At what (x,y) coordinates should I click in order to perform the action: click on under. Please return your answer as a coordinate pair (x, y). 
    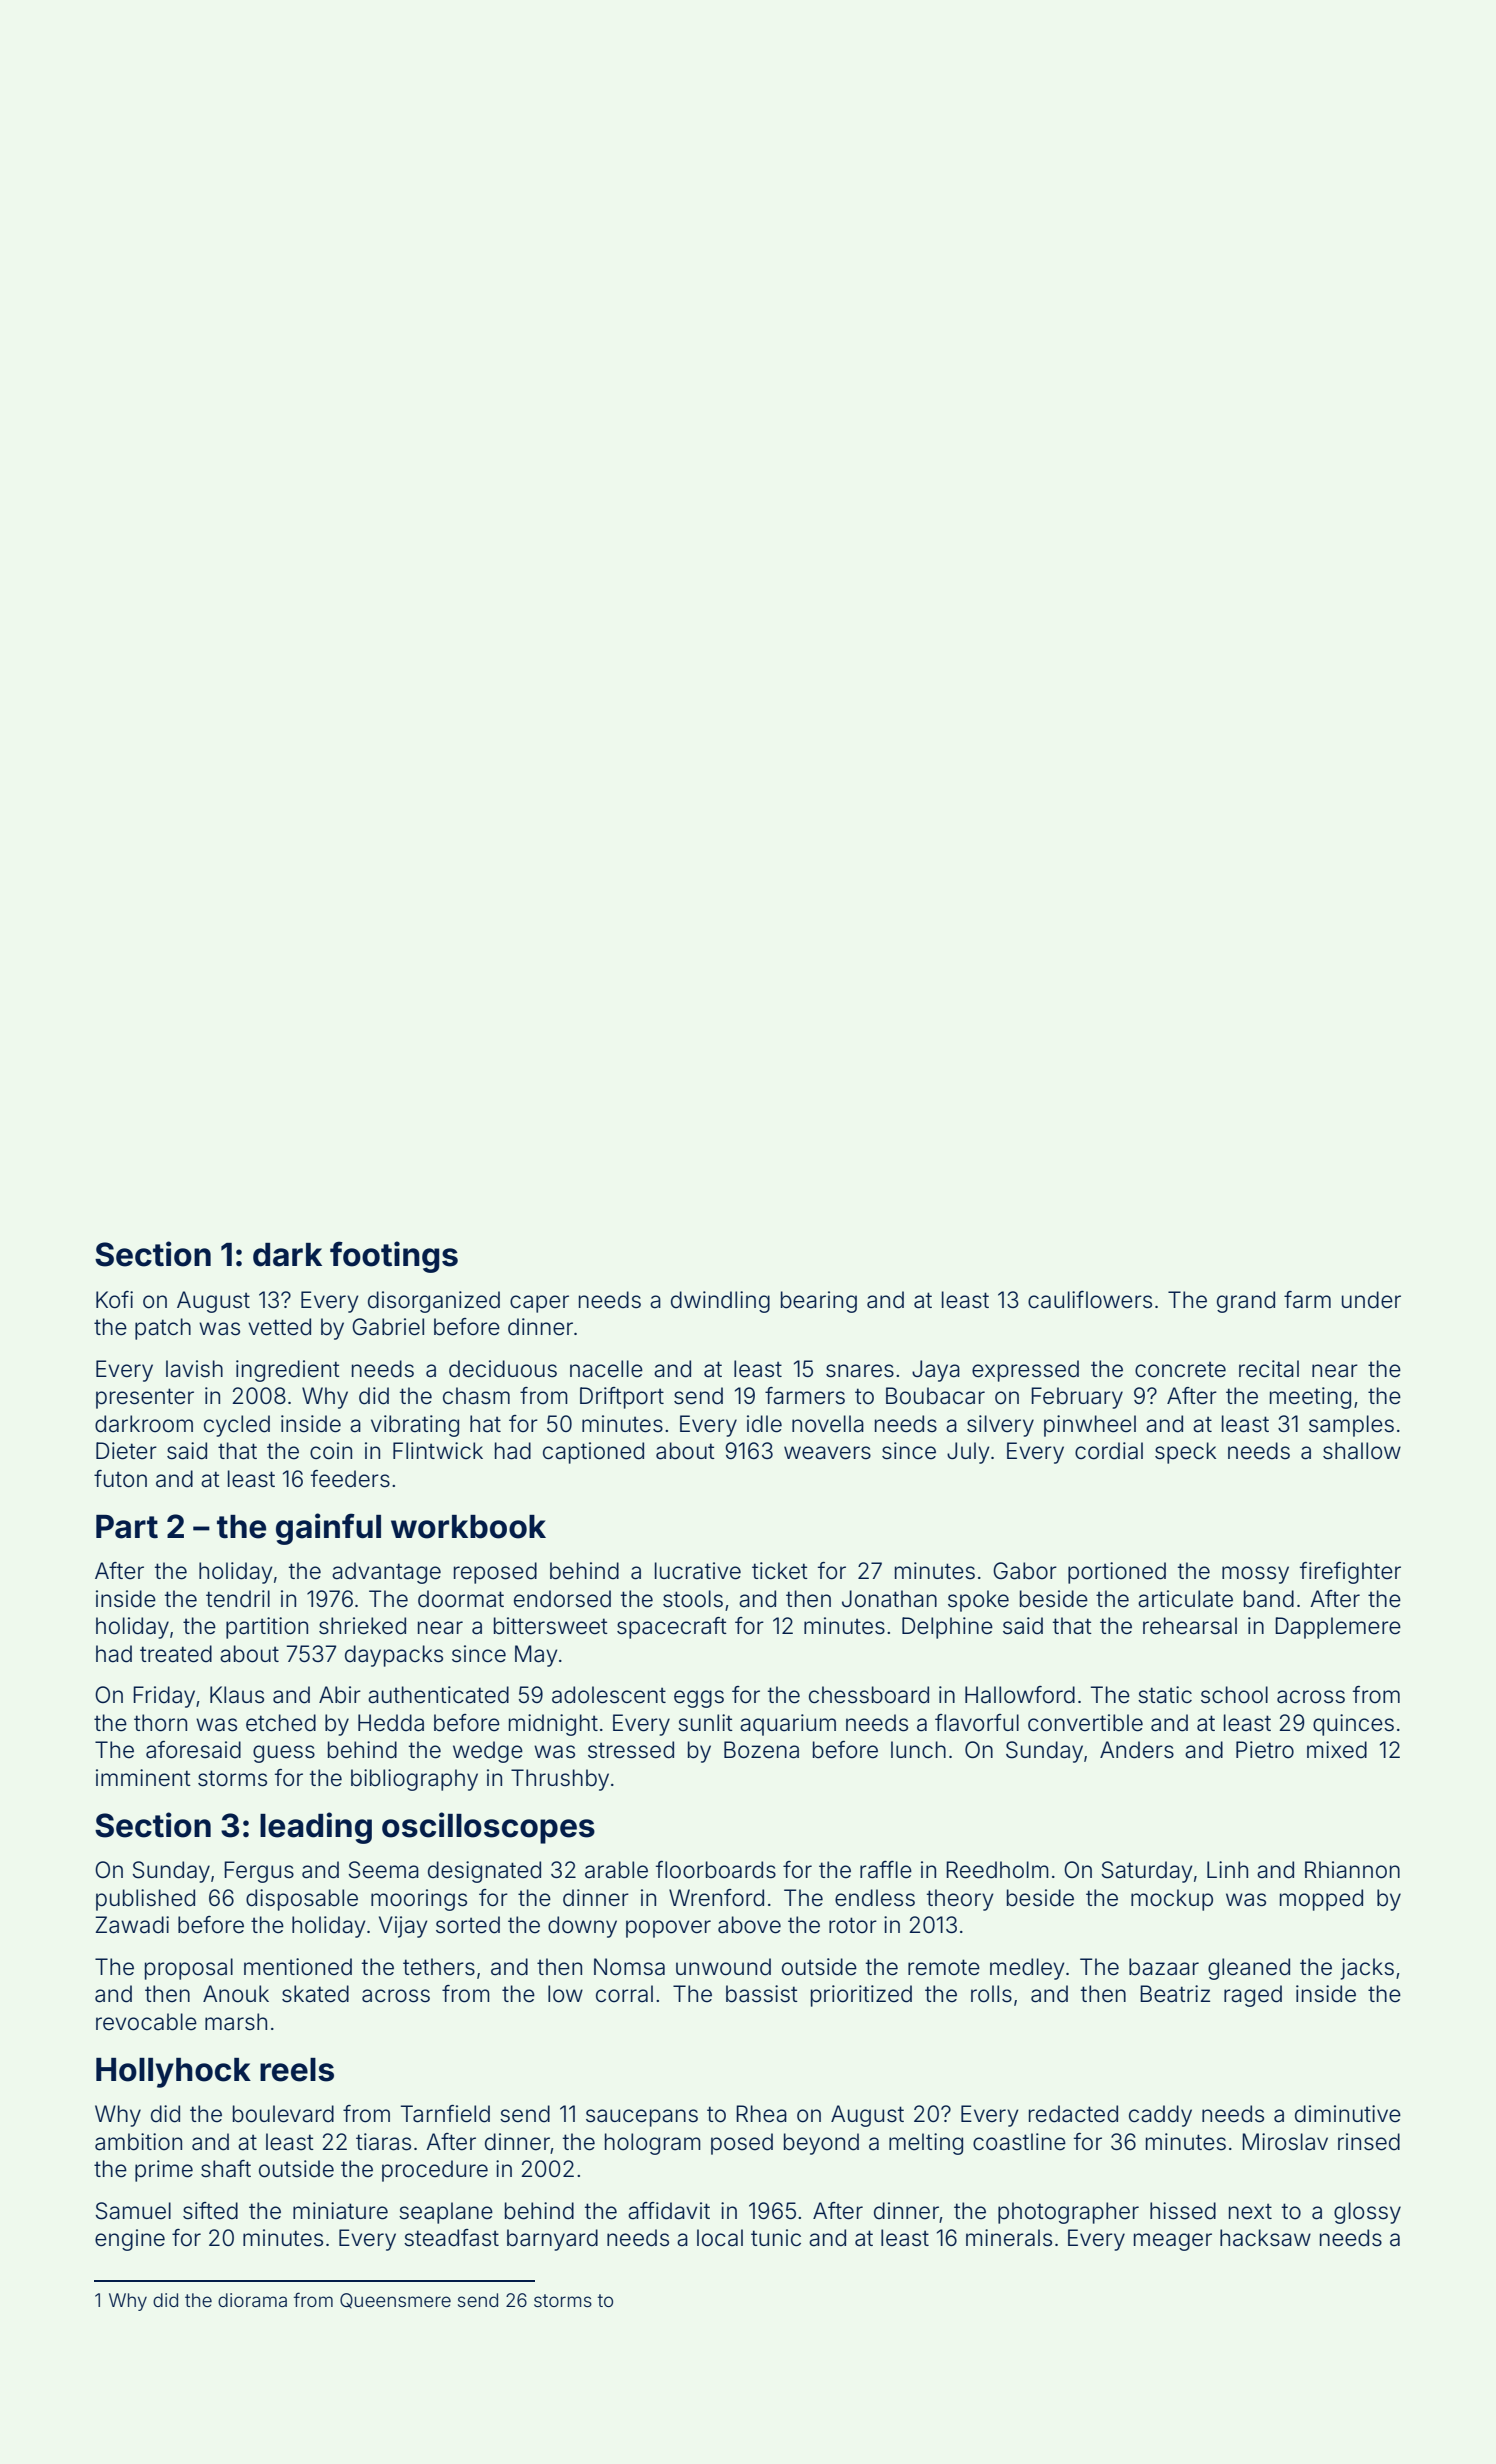
    Looking at the image, I should click on (1371, 1300).
